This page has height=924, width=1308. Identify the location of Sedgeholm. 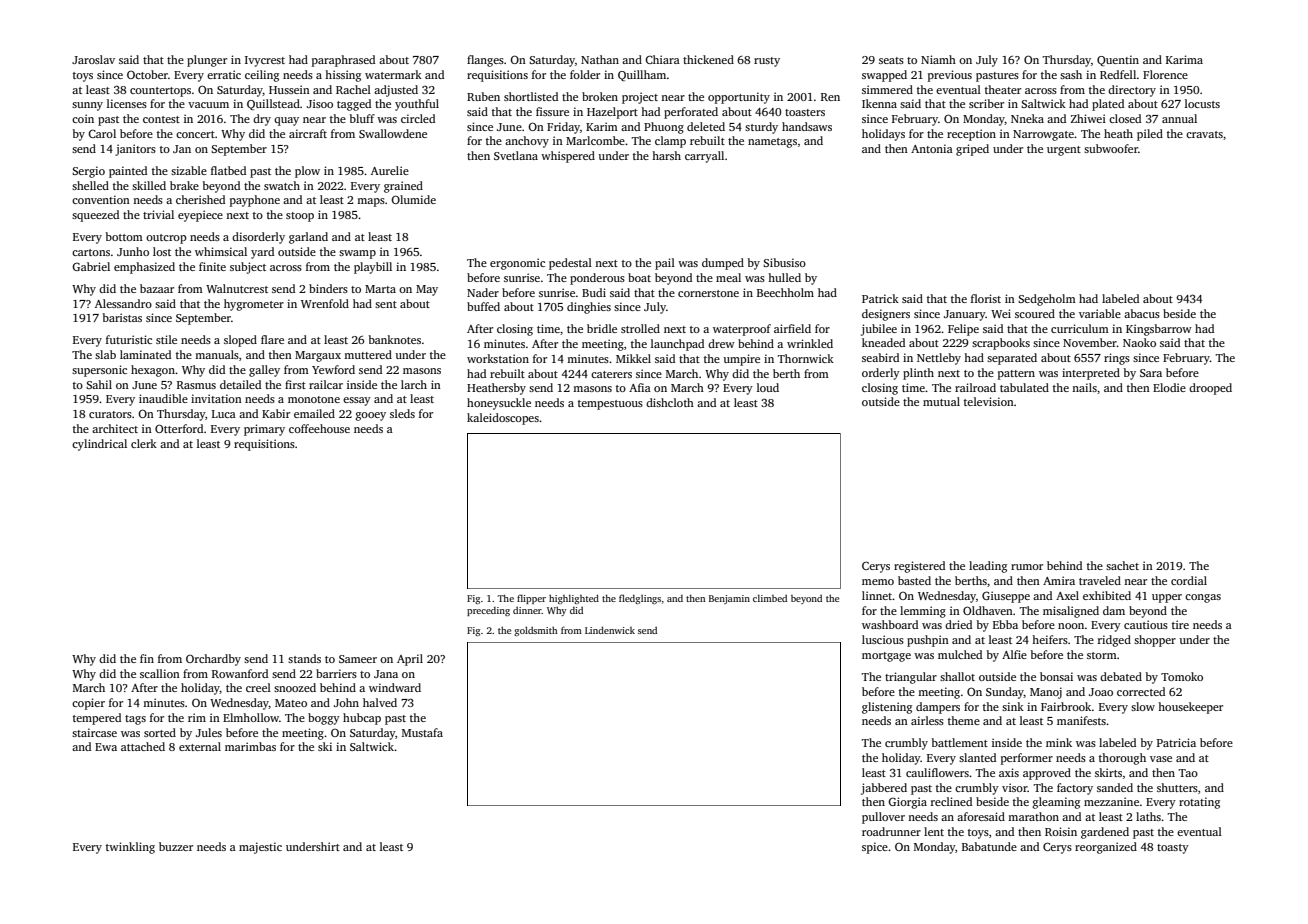
(1047, 300).
